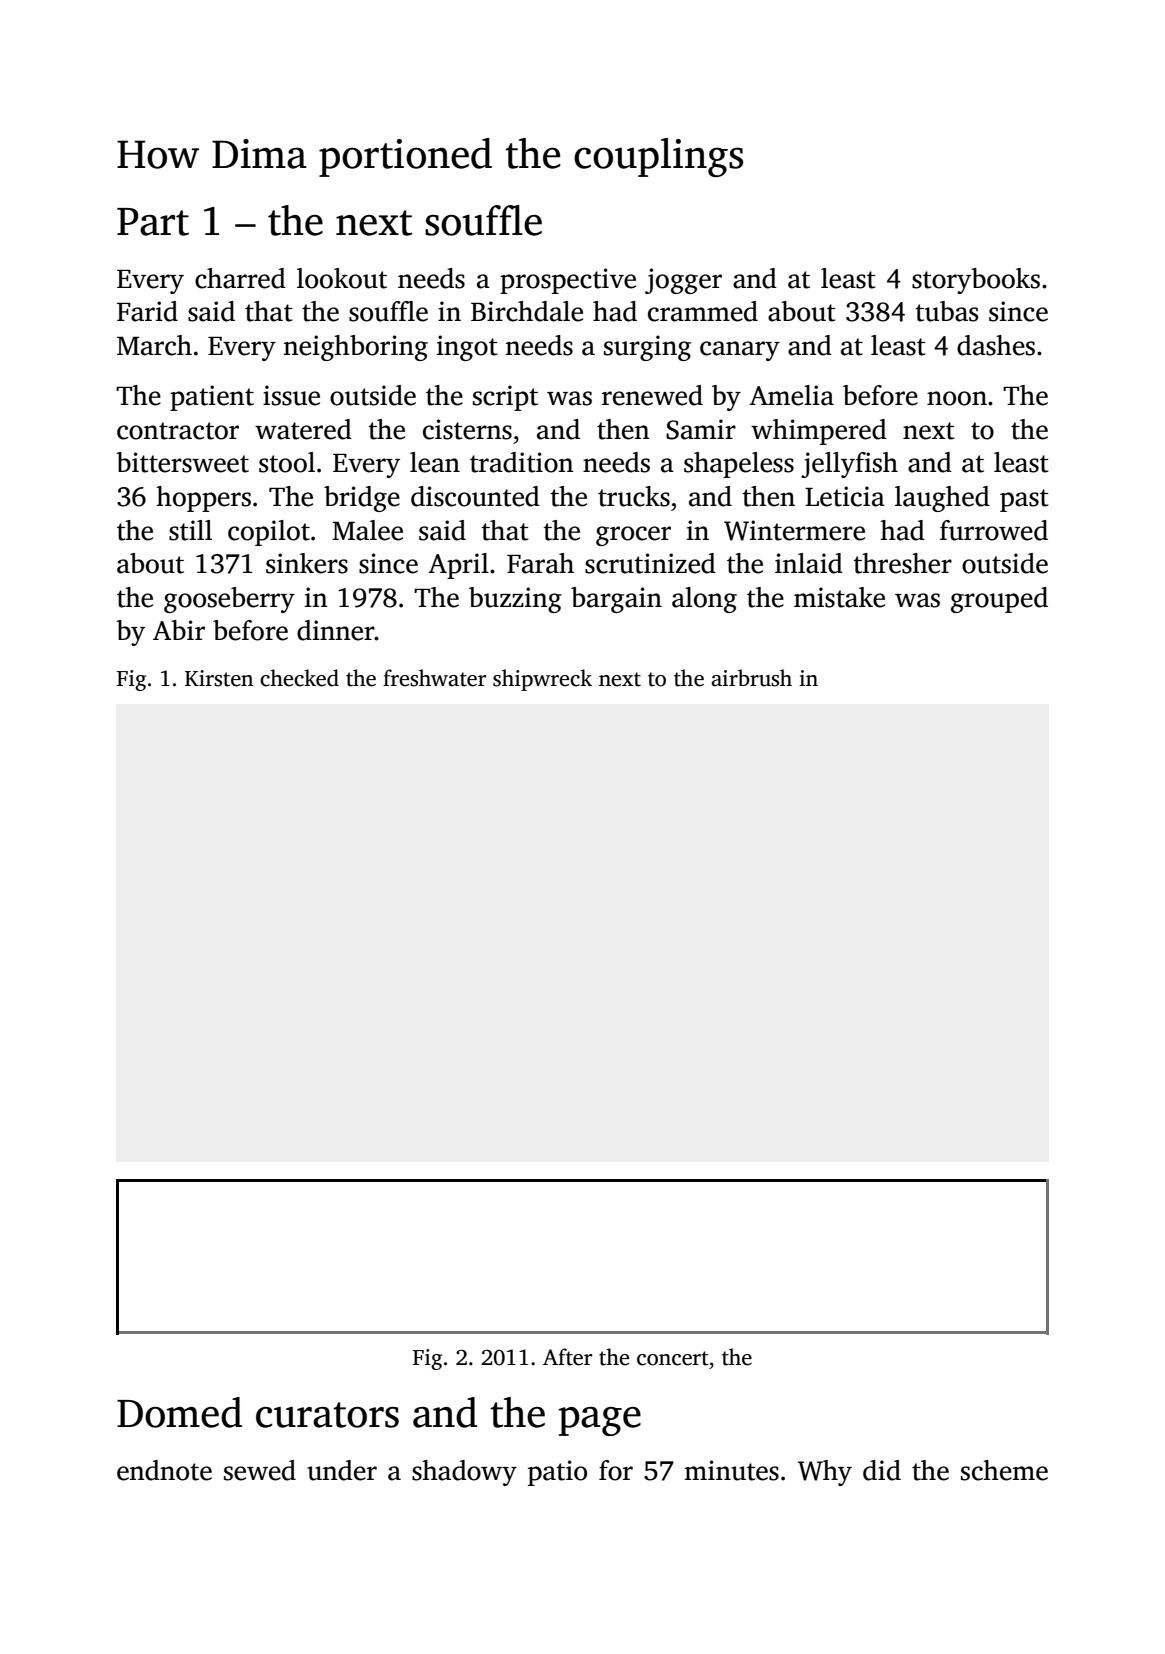 The height and width of the screenshot is (1654, 1165). I want to click on Kirsten, so click(219, 678).
